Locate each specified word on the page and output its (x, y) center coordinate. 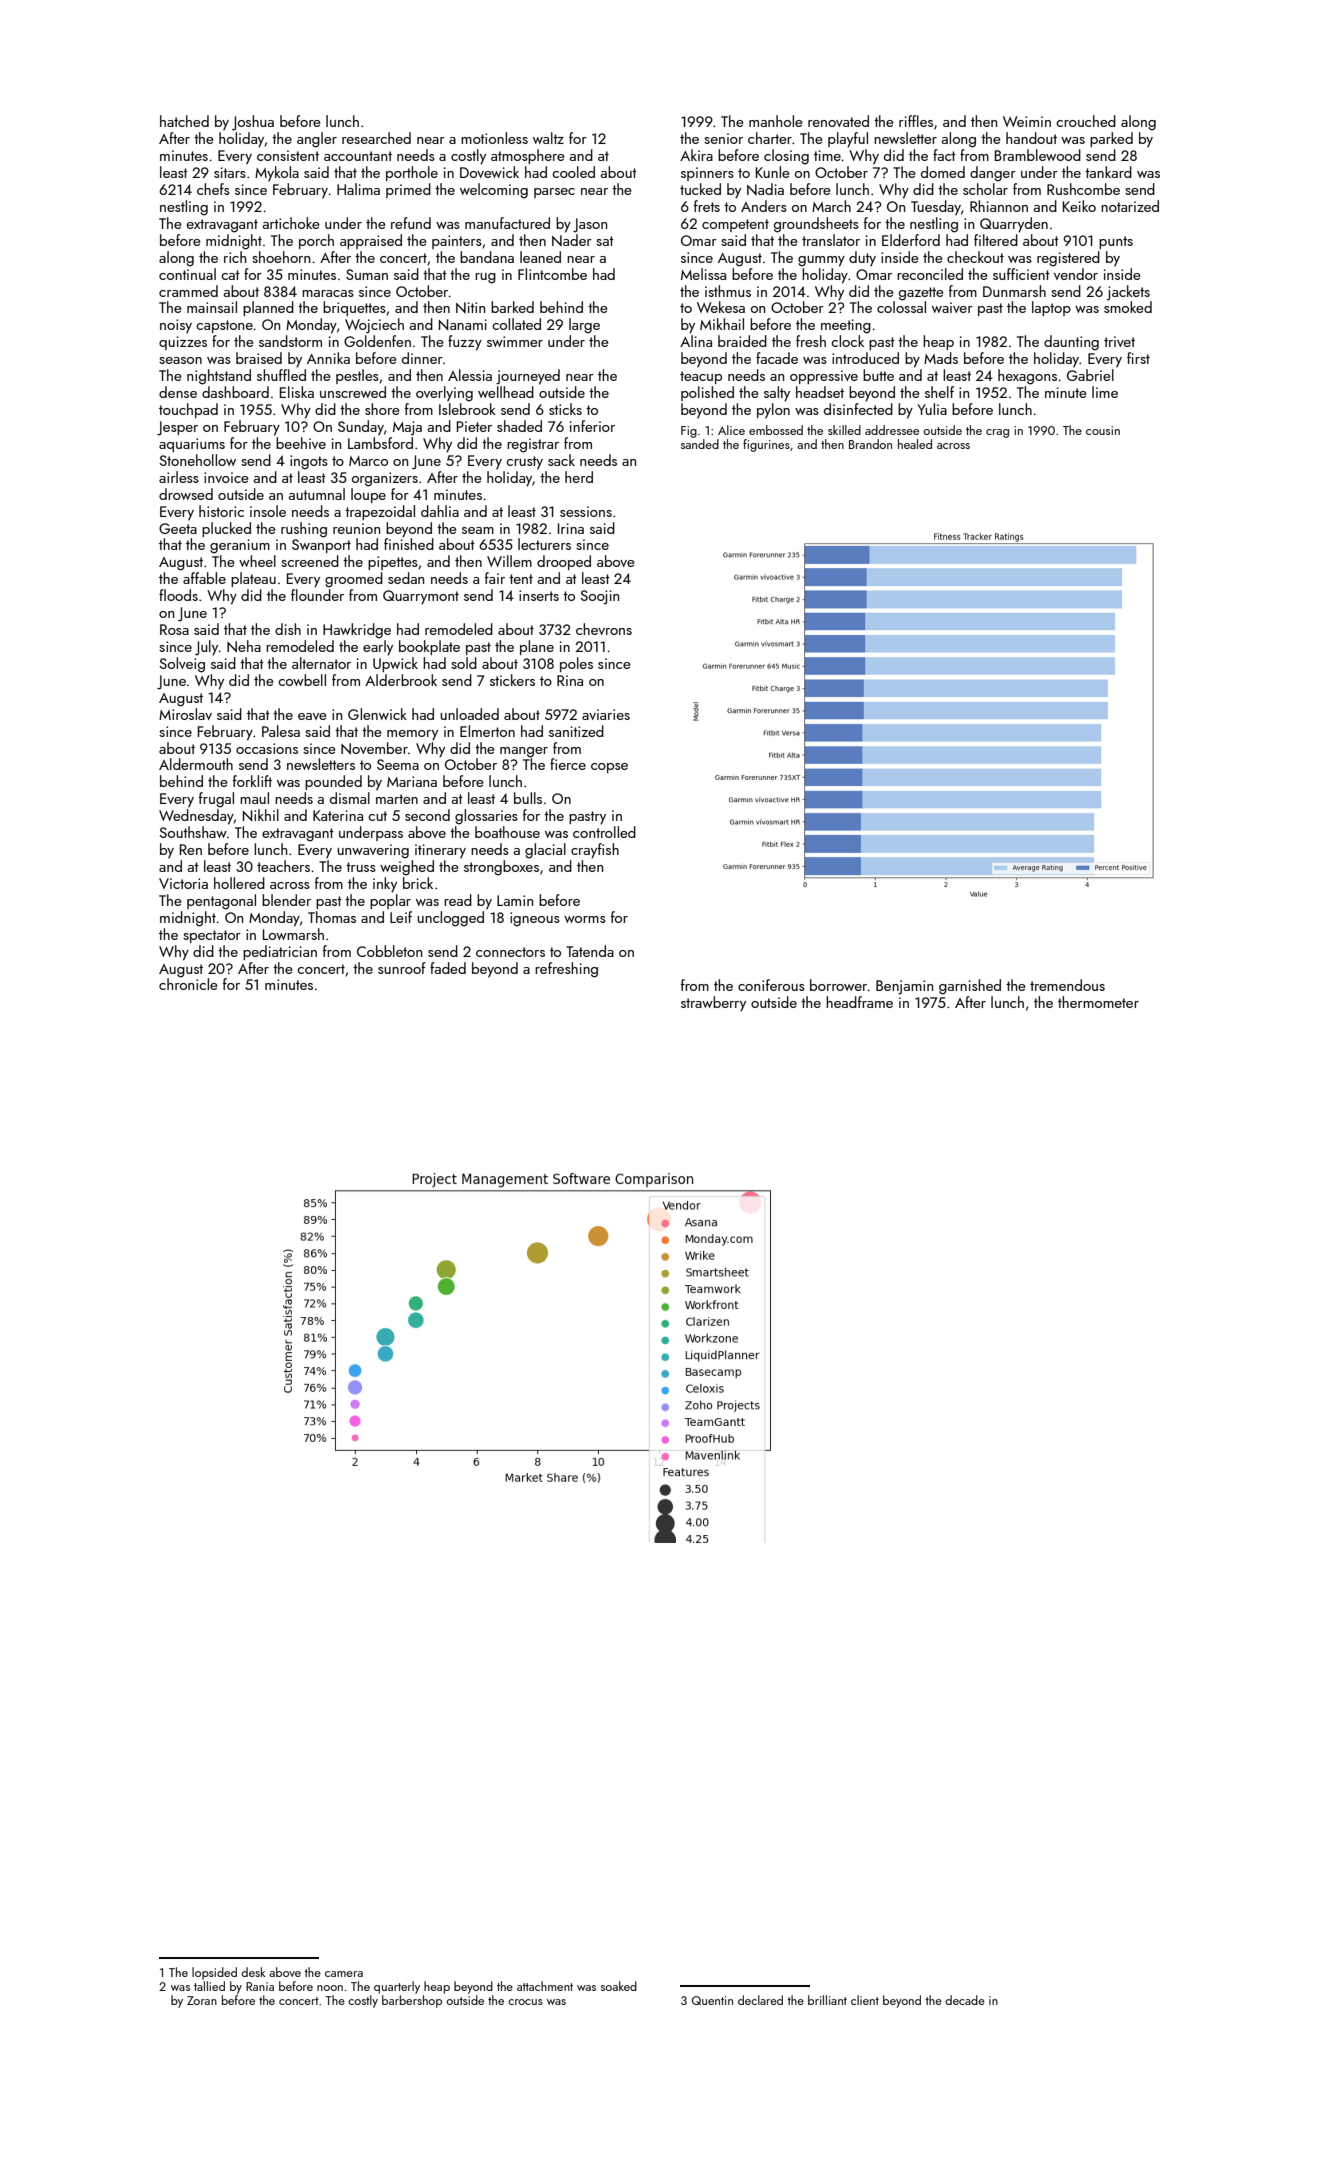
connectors (510, 952)
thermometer (1098, 1002)
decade (965, 2000)
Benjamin (904, 987)
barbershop (412, 2001)
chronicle (188, 984)
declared (760, 2000)
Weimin (1027, 121)
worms (585, 919)
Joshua (253, 123)
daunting (1071, 343)
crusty (524, 463)
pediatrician (280, 952)
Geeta (178, 528)
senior (723, 138)
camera (344, 1974)
